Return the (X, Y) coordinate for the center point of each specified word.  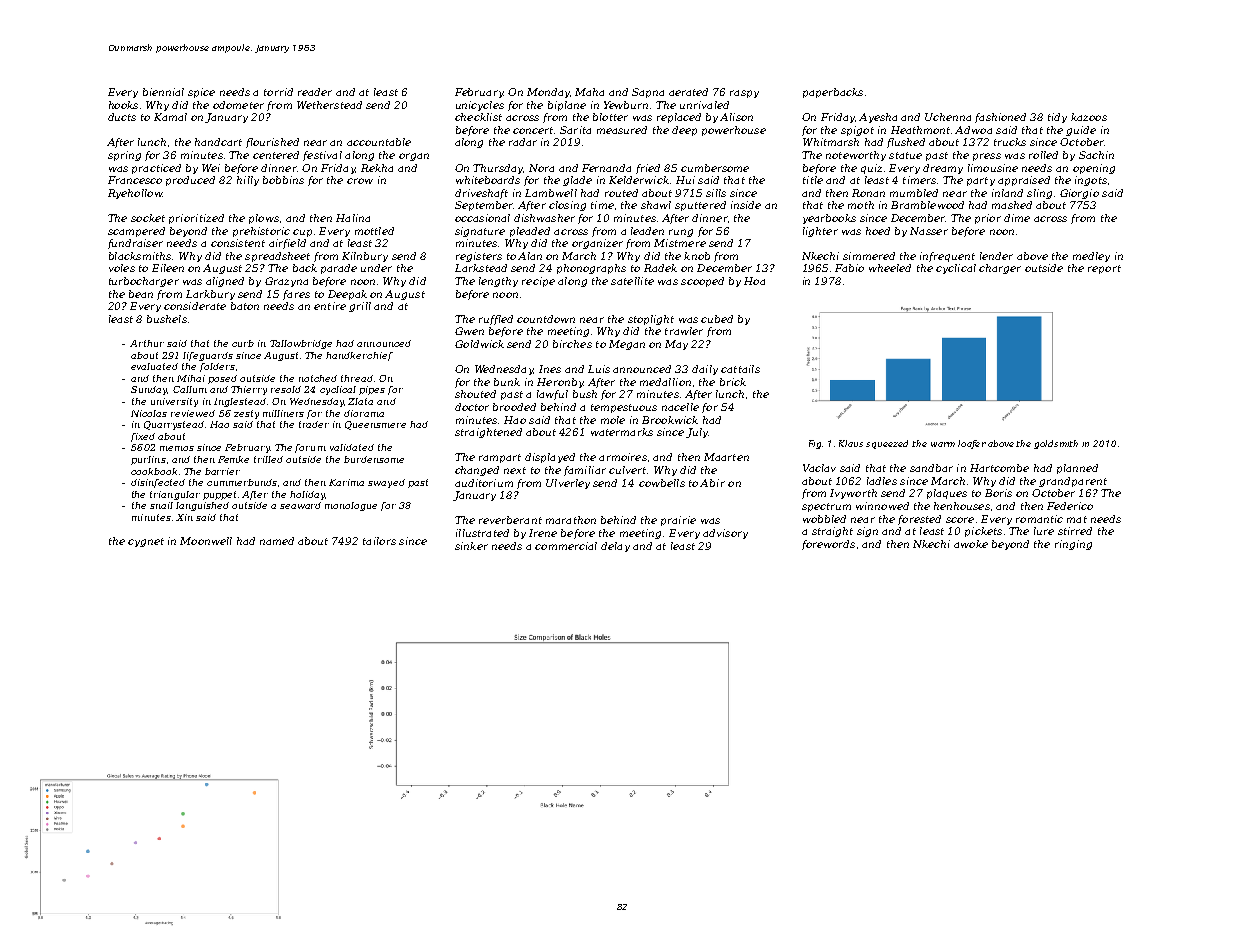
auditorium (484, 483)
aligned (225, 282)
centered (276, 155)
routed (621, 193)
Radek (660, 268)
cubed (717, 319)
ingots (1091, 181)
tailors (379, 541)
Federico (1070, 506)
